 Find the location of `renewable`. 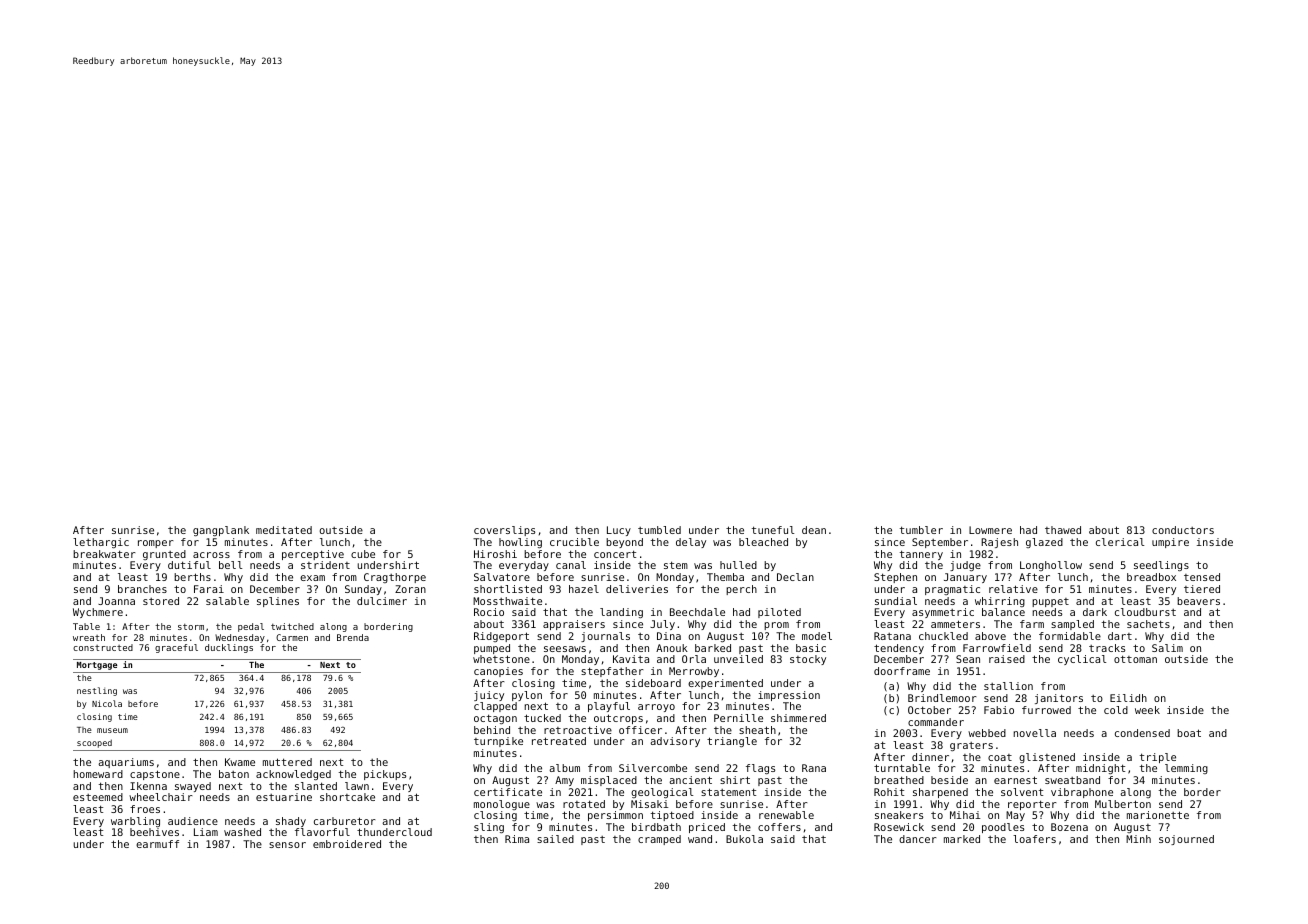

renewable is located at coordinates (786, 815).
